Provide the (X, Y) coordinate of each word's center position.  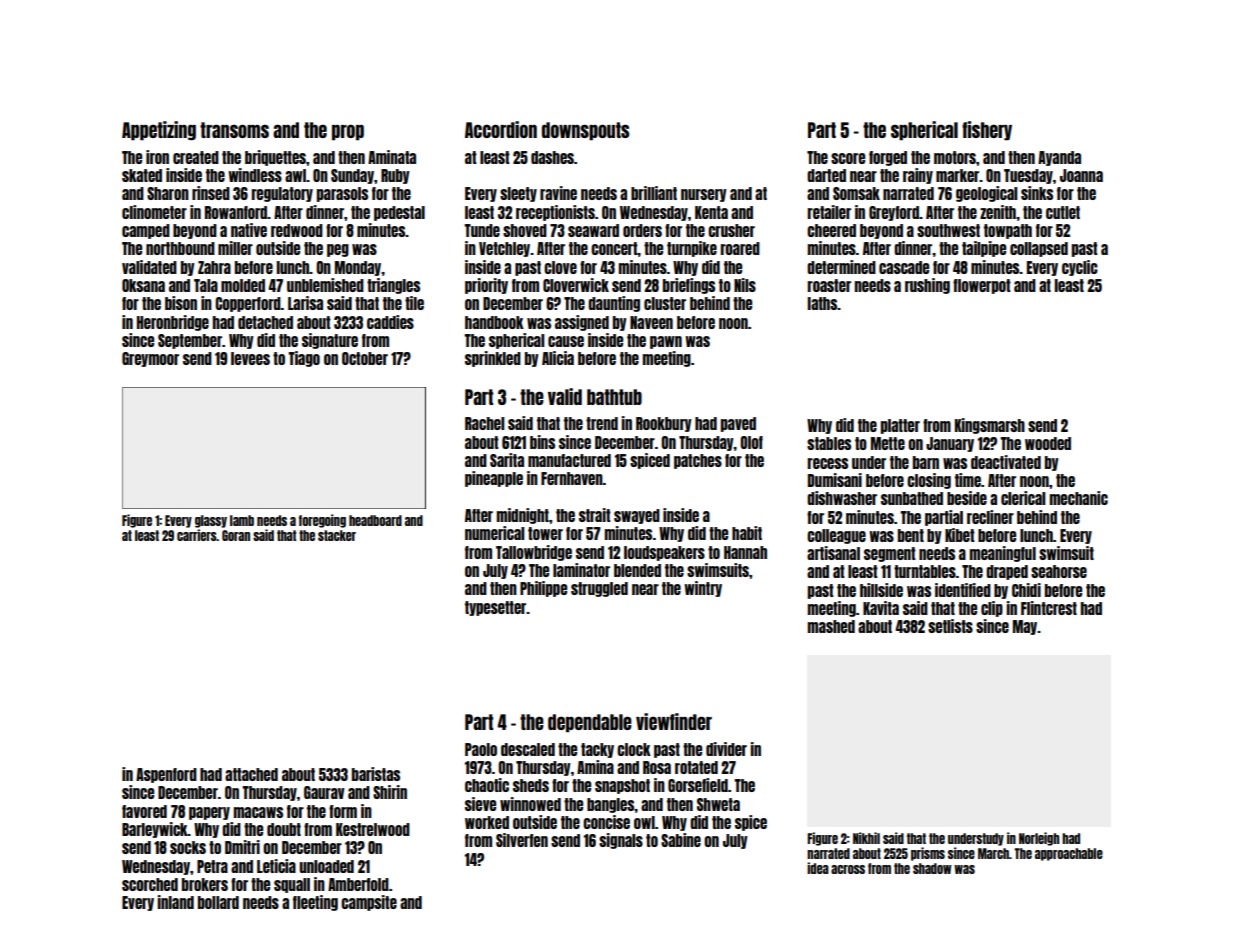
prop (348, 132)
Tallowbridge (534, 553)
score (848, 158)
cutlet (1063, 212)
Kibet (960, 535)
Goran (236, 535)
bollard (218, 902)
